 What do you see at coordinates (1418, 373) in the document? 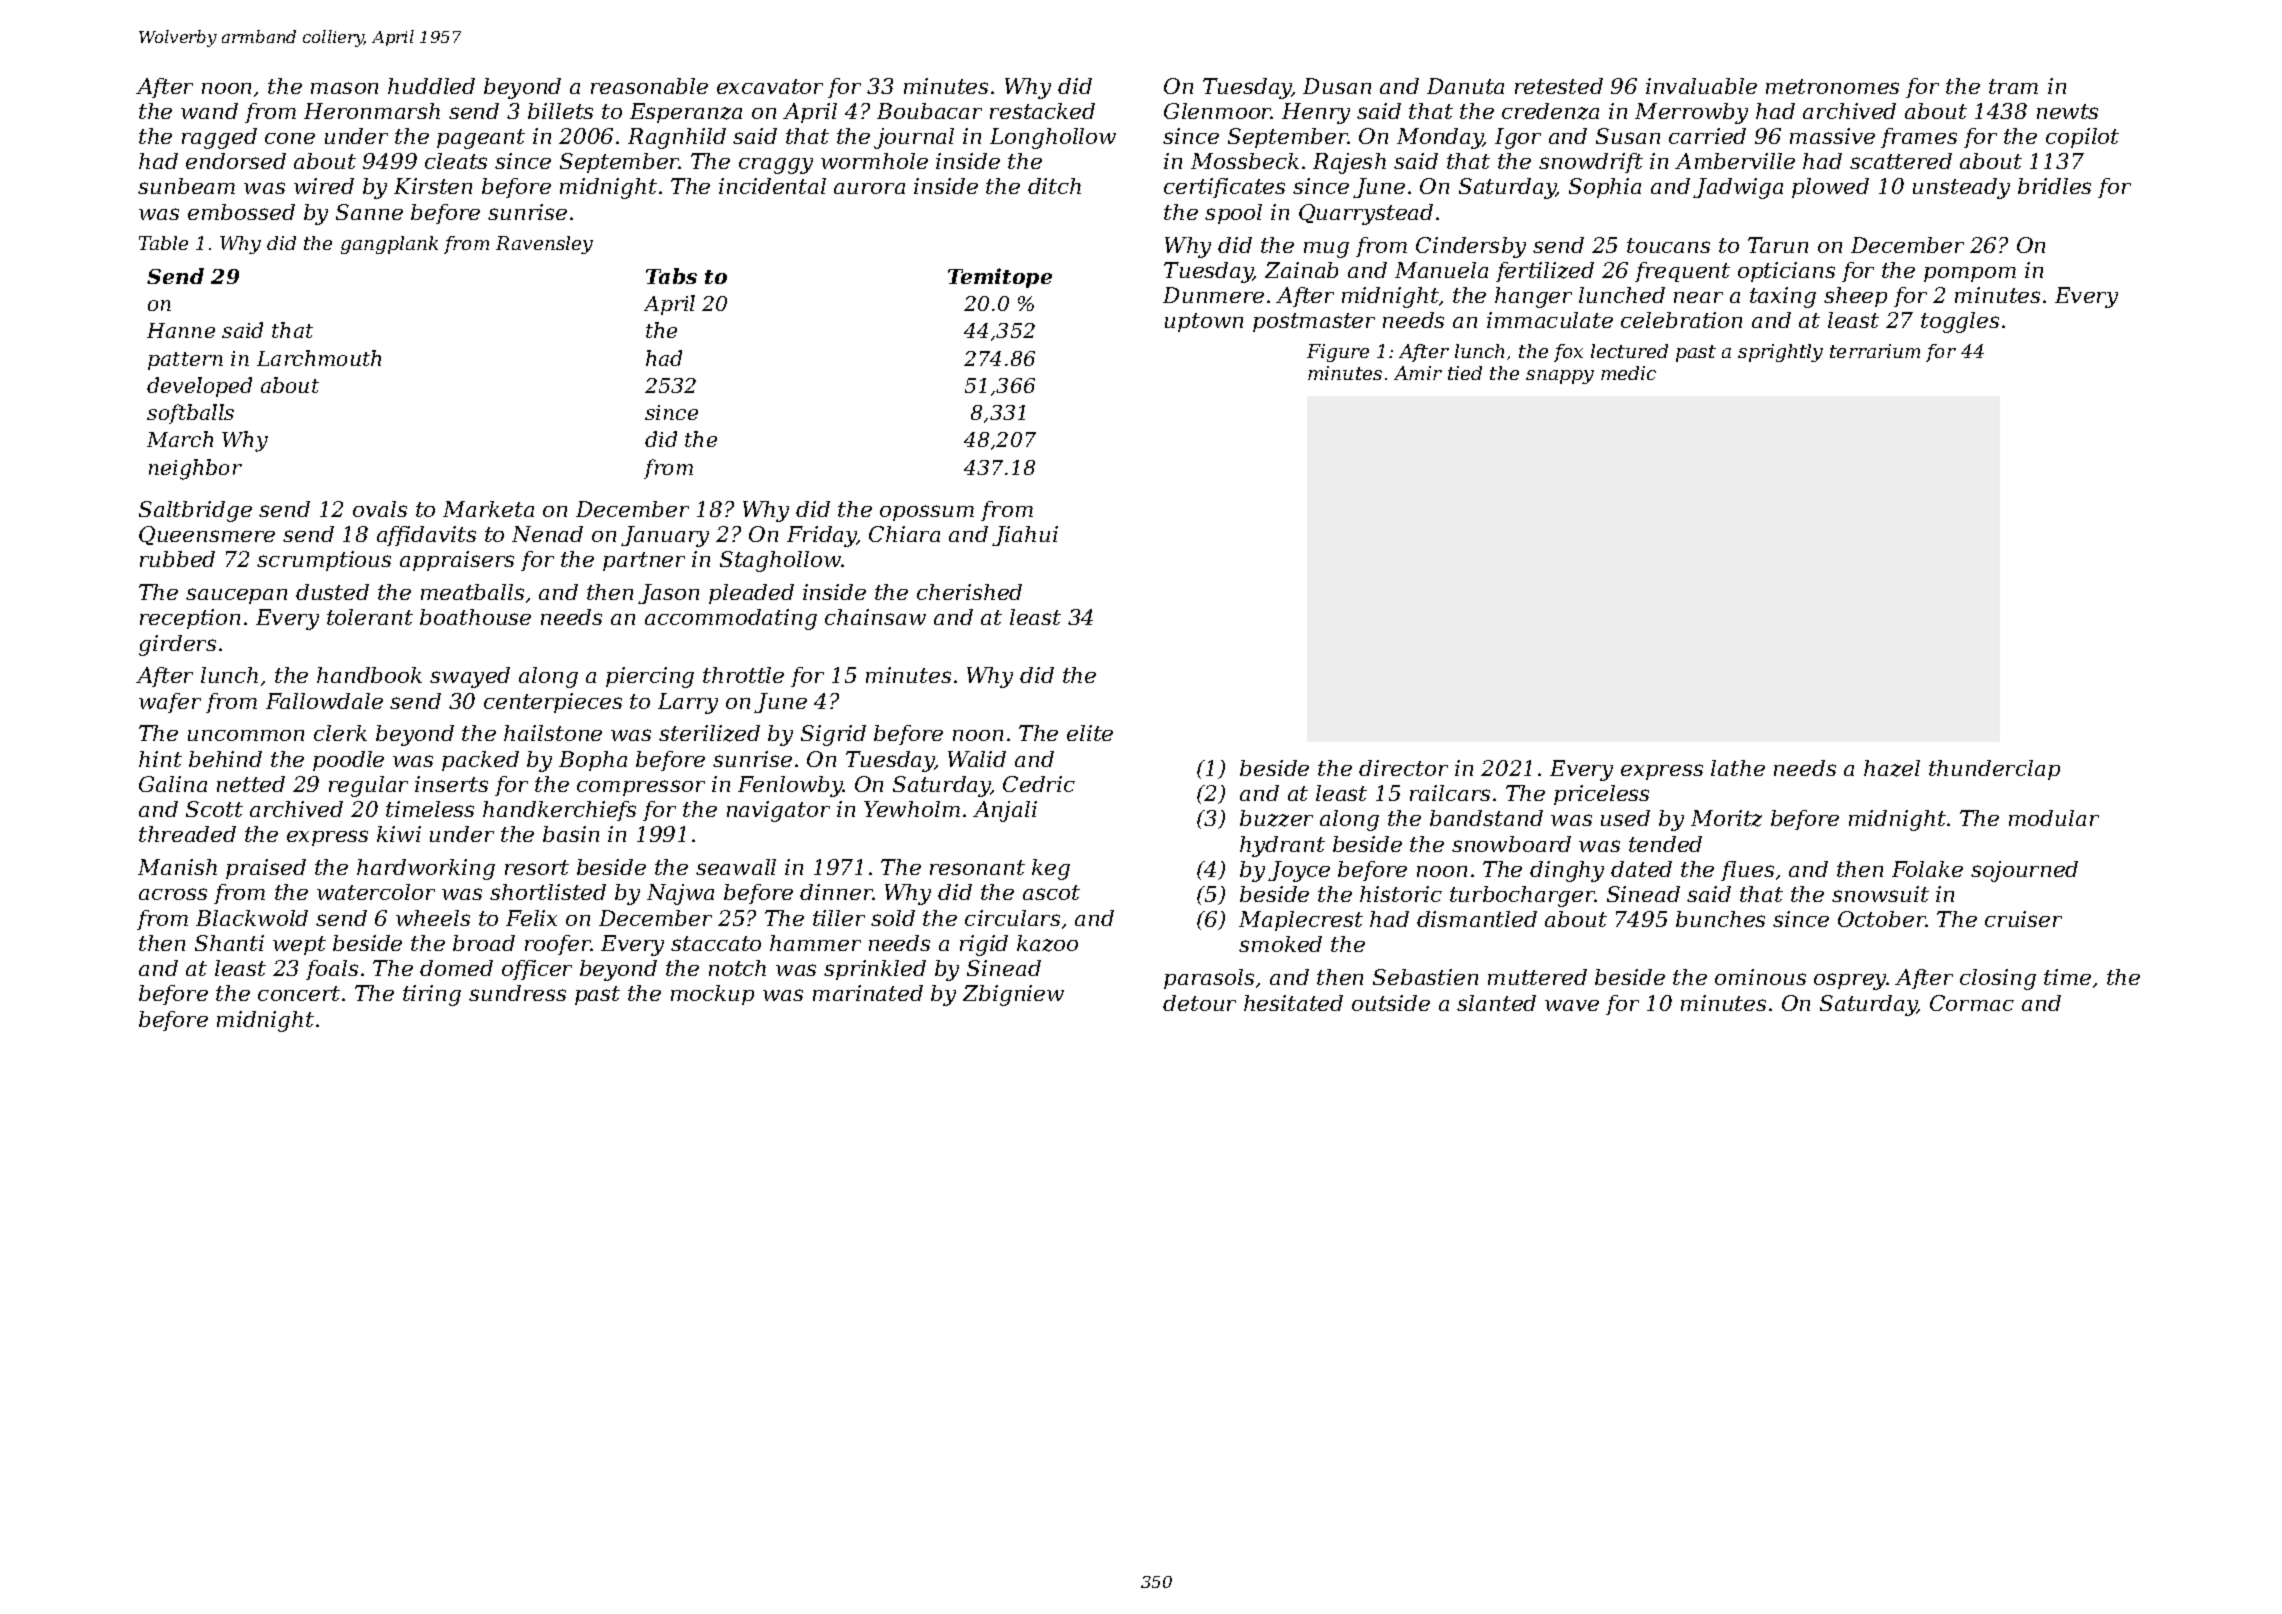
I see `Amir` at bounding box center [1418, 373].
